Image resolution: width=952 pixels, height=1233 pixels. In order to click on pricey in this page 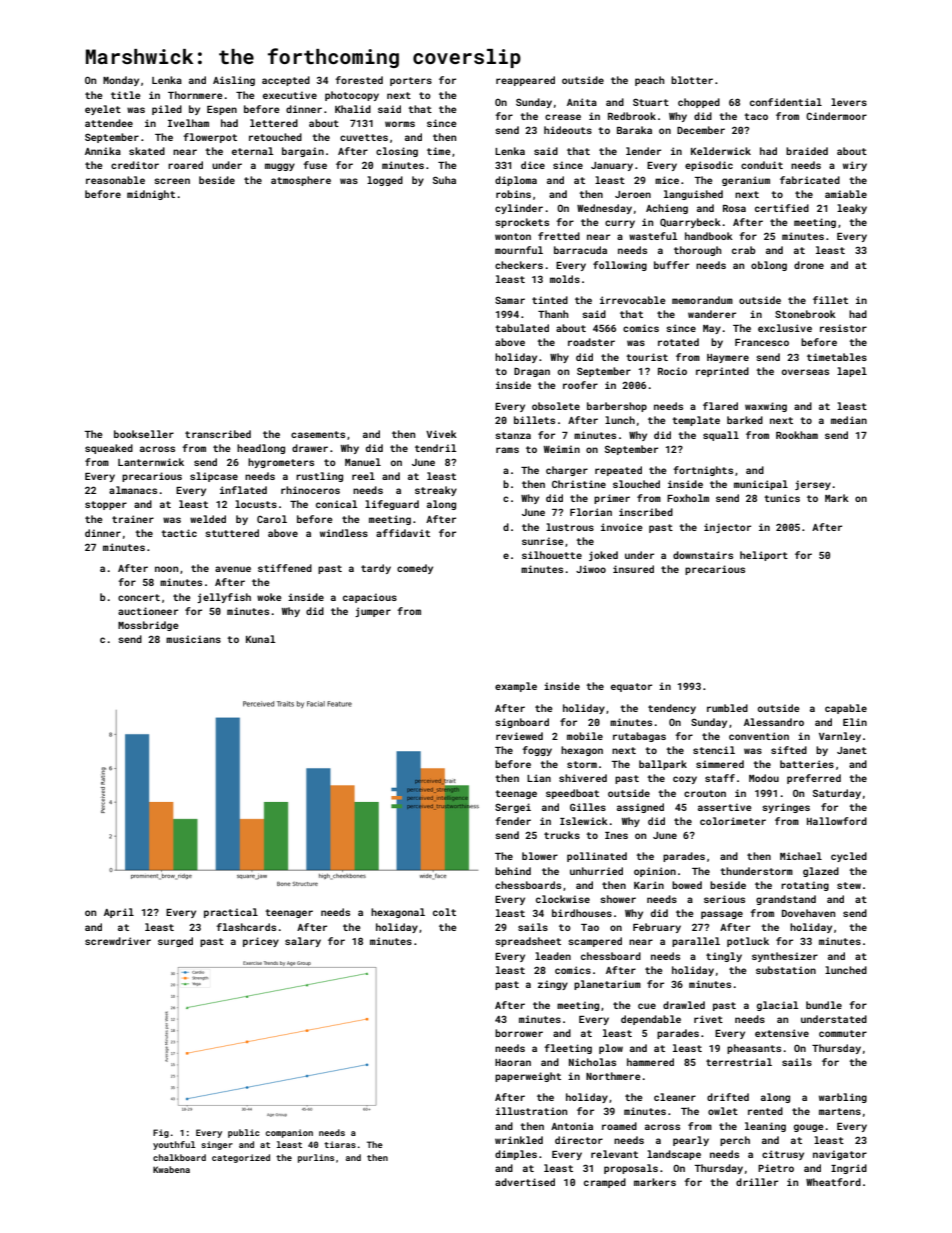, I will do `click(261, 942)`.
